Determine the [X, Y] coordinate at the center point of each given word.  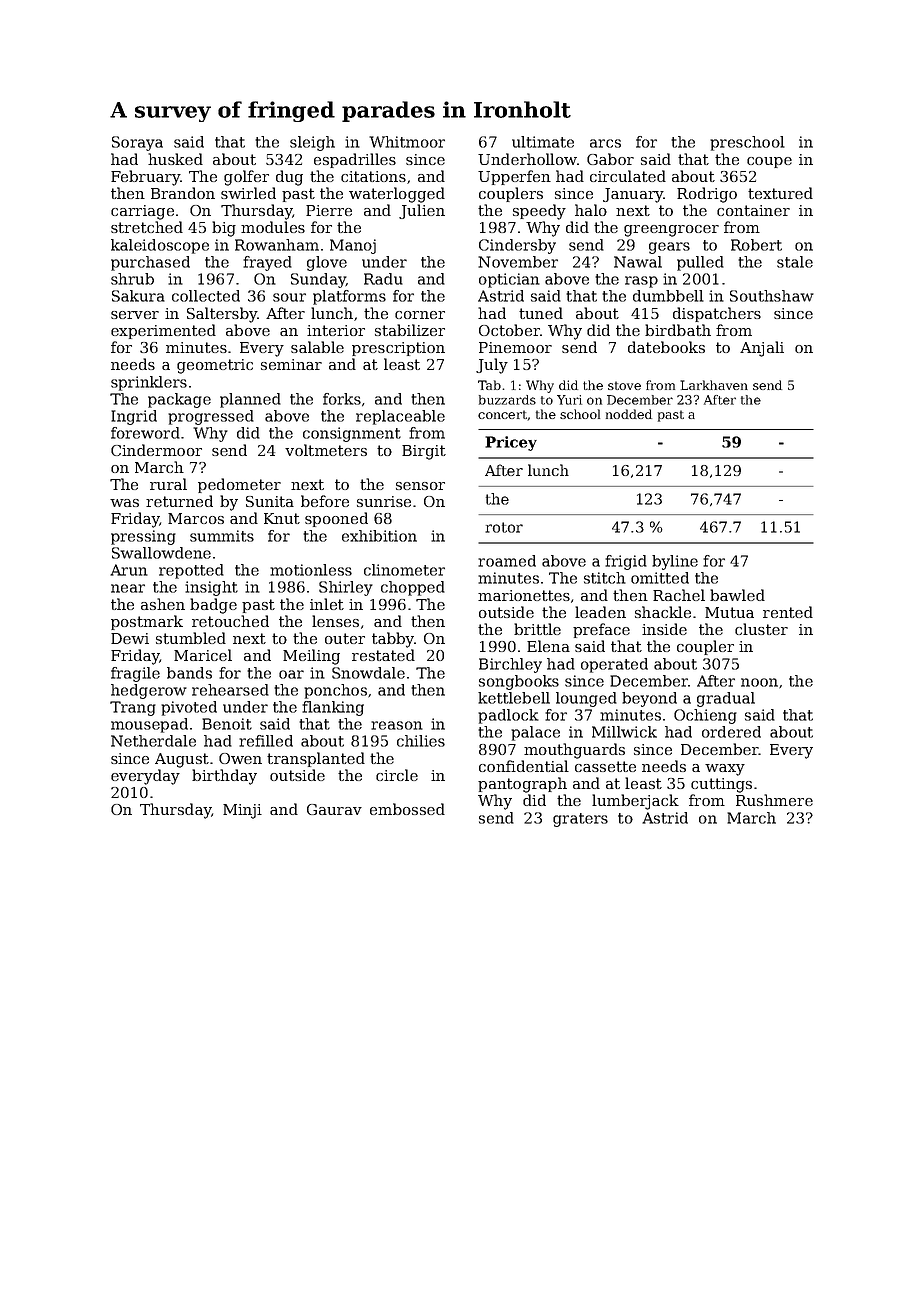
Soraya [137, 143]
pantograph [522, 785]
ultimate [543, 142]
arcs [605, 143]
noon [759, 682]
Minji [242, 811]
